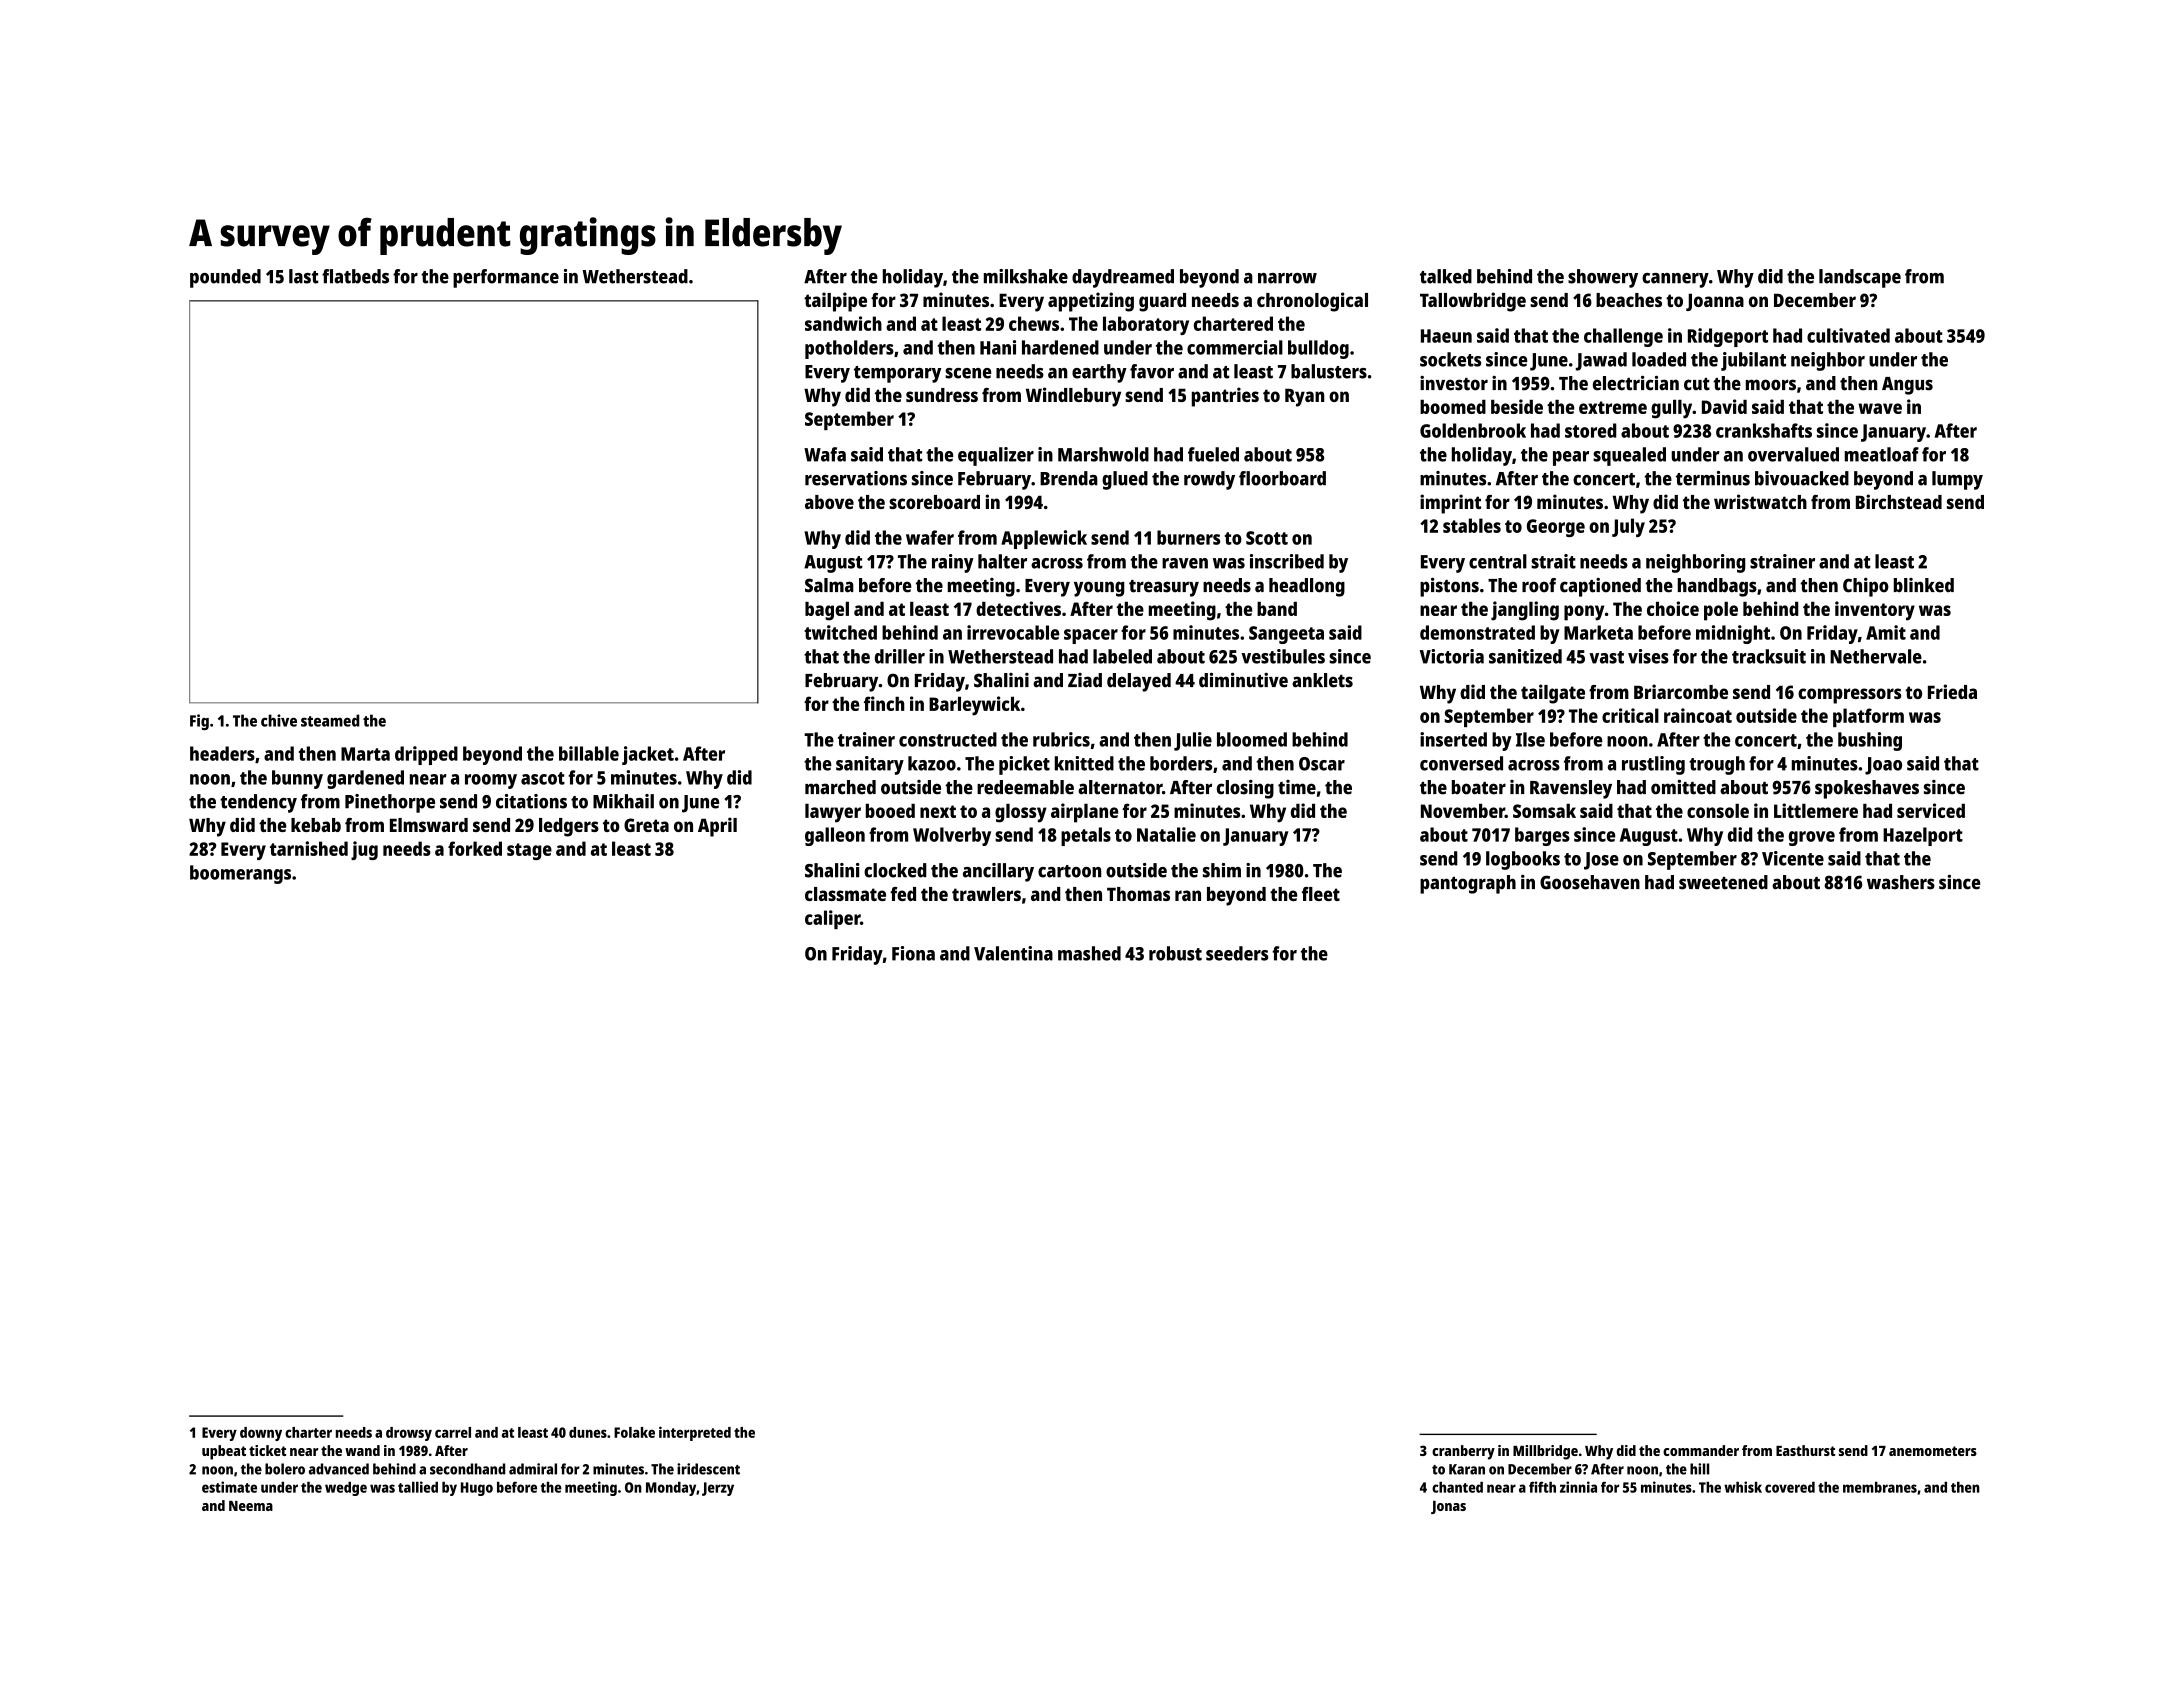 This image has width=2178, height=1683. Describe the element at coordinates (1701, 1450) in the image. I see `commander` at that location.
